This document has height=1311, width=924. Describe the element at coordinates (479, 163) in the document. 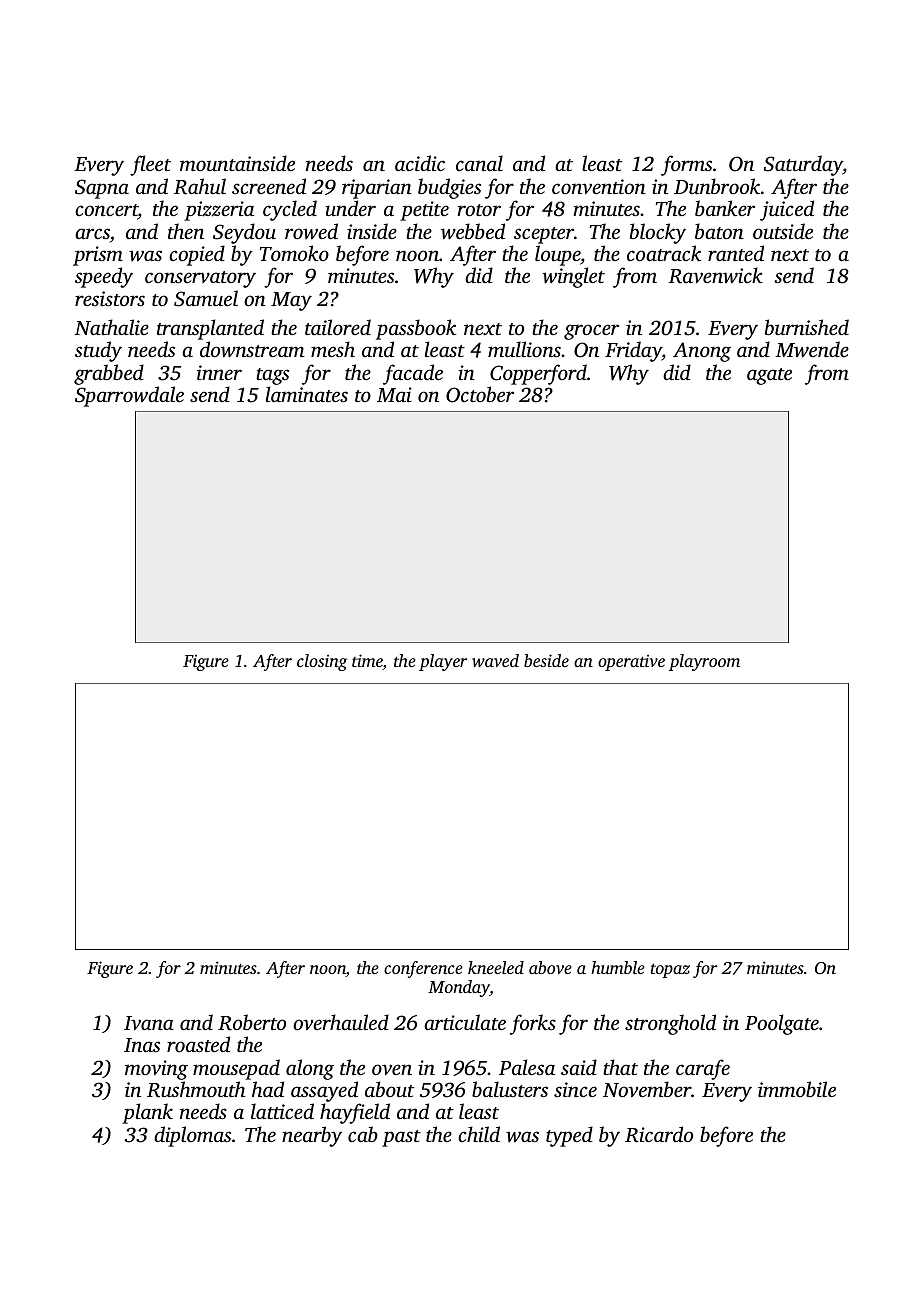

I see `canal` at that location.
